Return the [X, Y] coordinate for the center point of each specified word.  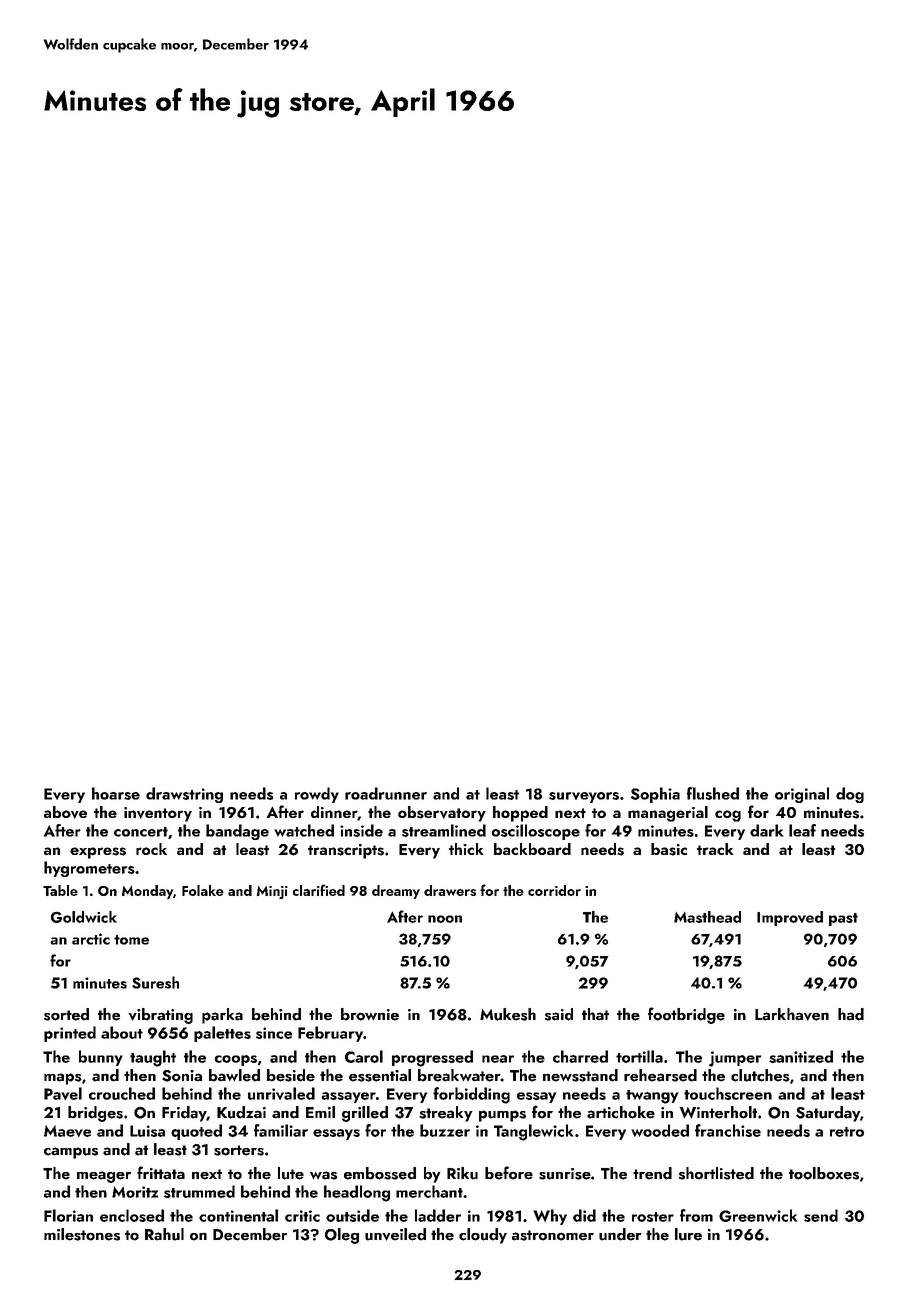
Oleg [342, 1236]
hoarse [116, 793]
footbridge [686, 1015]
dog [850, 795]
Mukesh [508, 1014]
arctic [91, 939]
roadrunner [386, 793]
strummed [199, 1191]
